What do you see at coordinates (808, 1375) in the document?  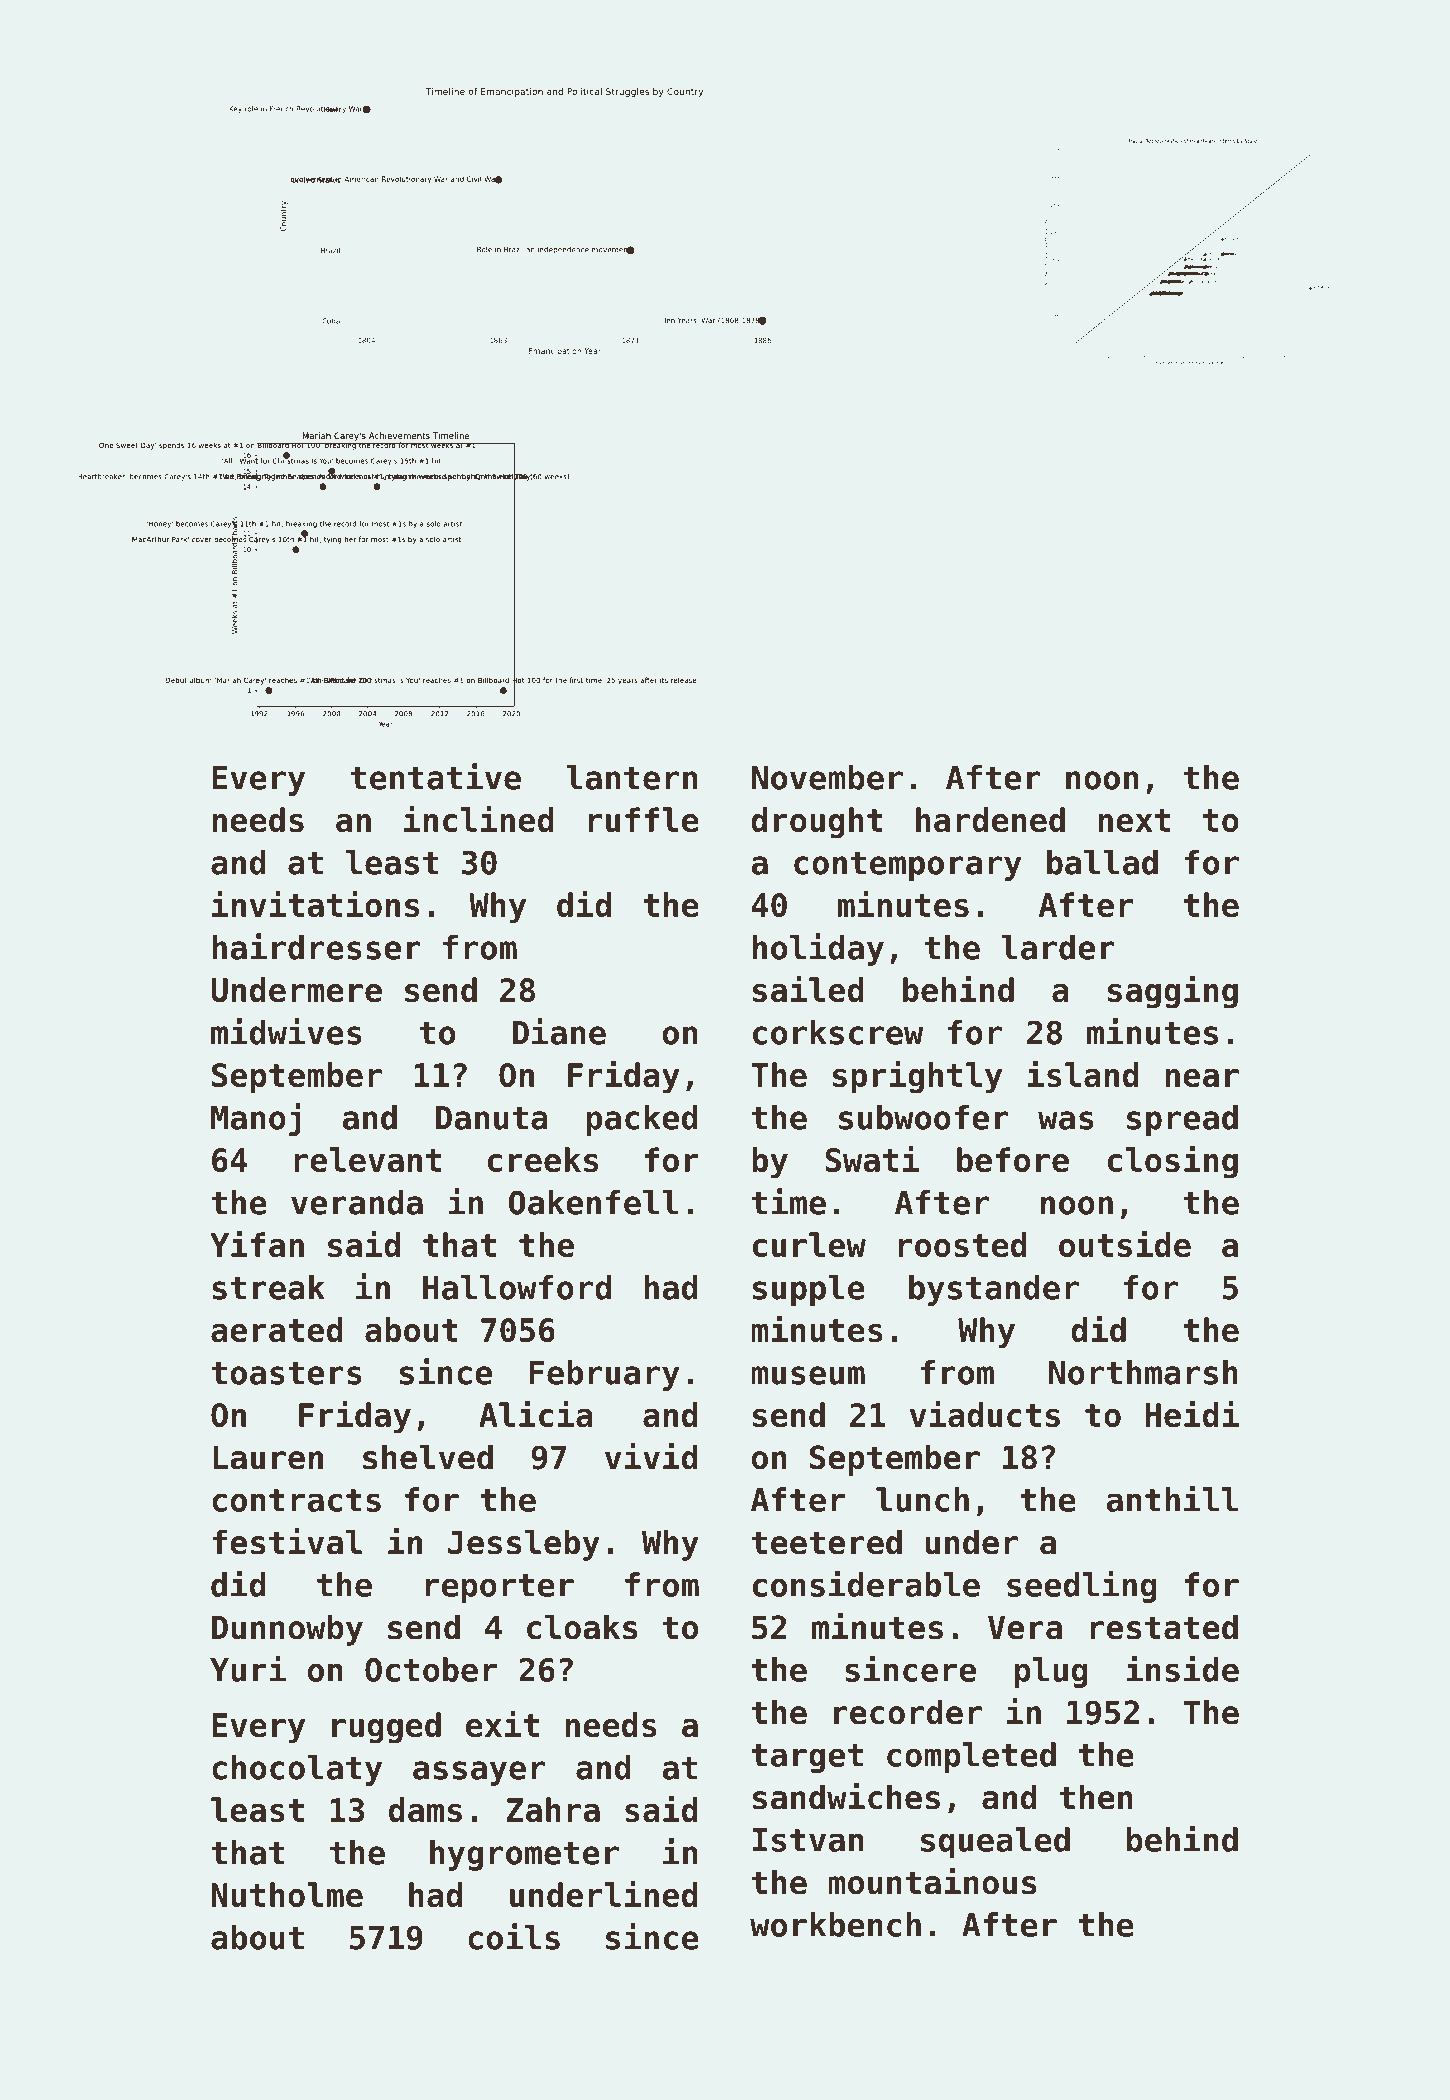 I see `museum` at bounding box center [808, 1375].
